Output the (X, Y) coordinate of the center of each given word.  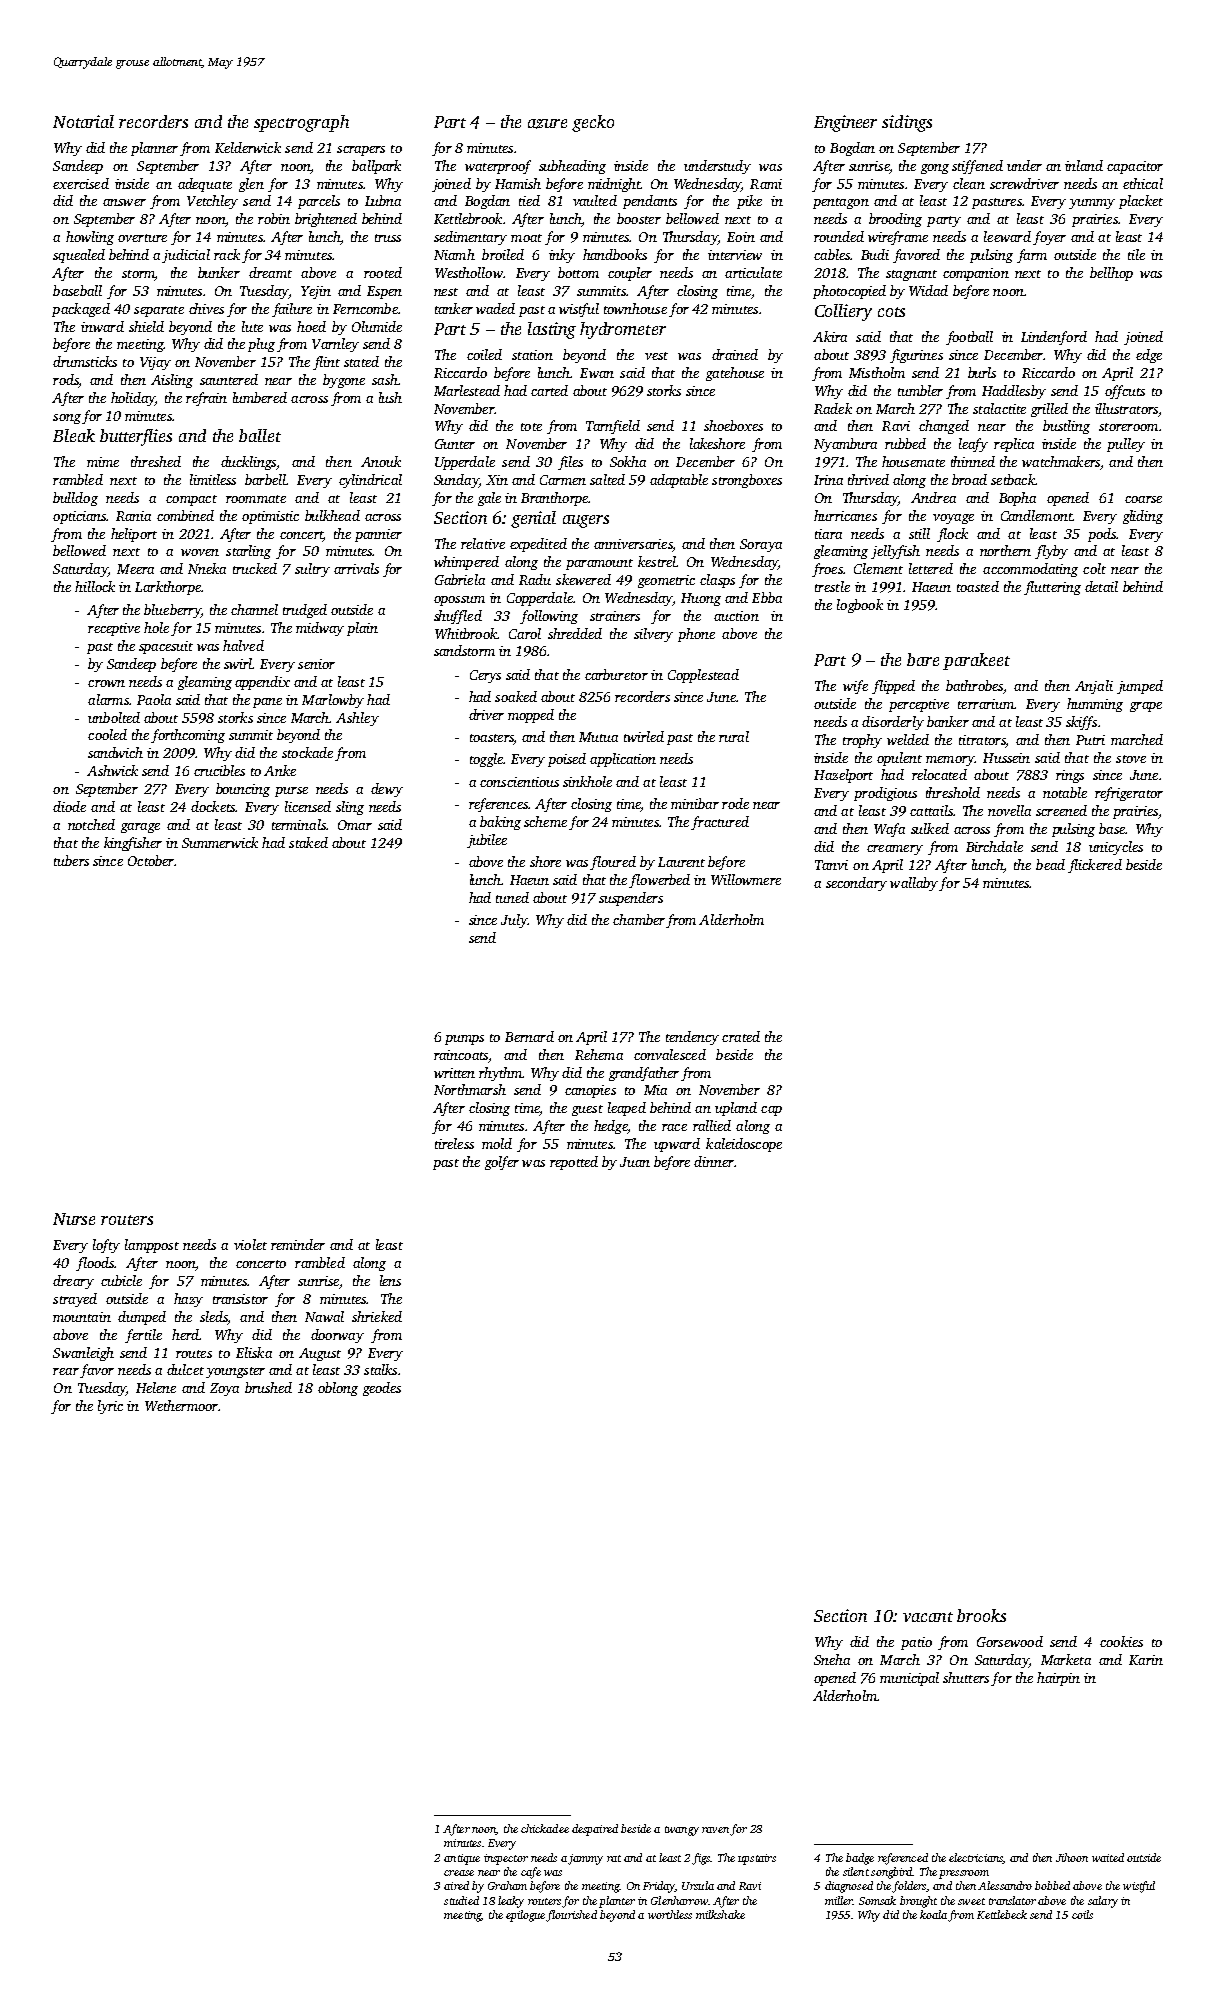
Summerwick (220, 842)
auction (736, 616)
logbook (860, 606)
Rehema (599, 1054)
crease (459, 1873)
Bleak (74, 435)
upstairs (757, 1859)
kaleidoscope (744, 1145)
